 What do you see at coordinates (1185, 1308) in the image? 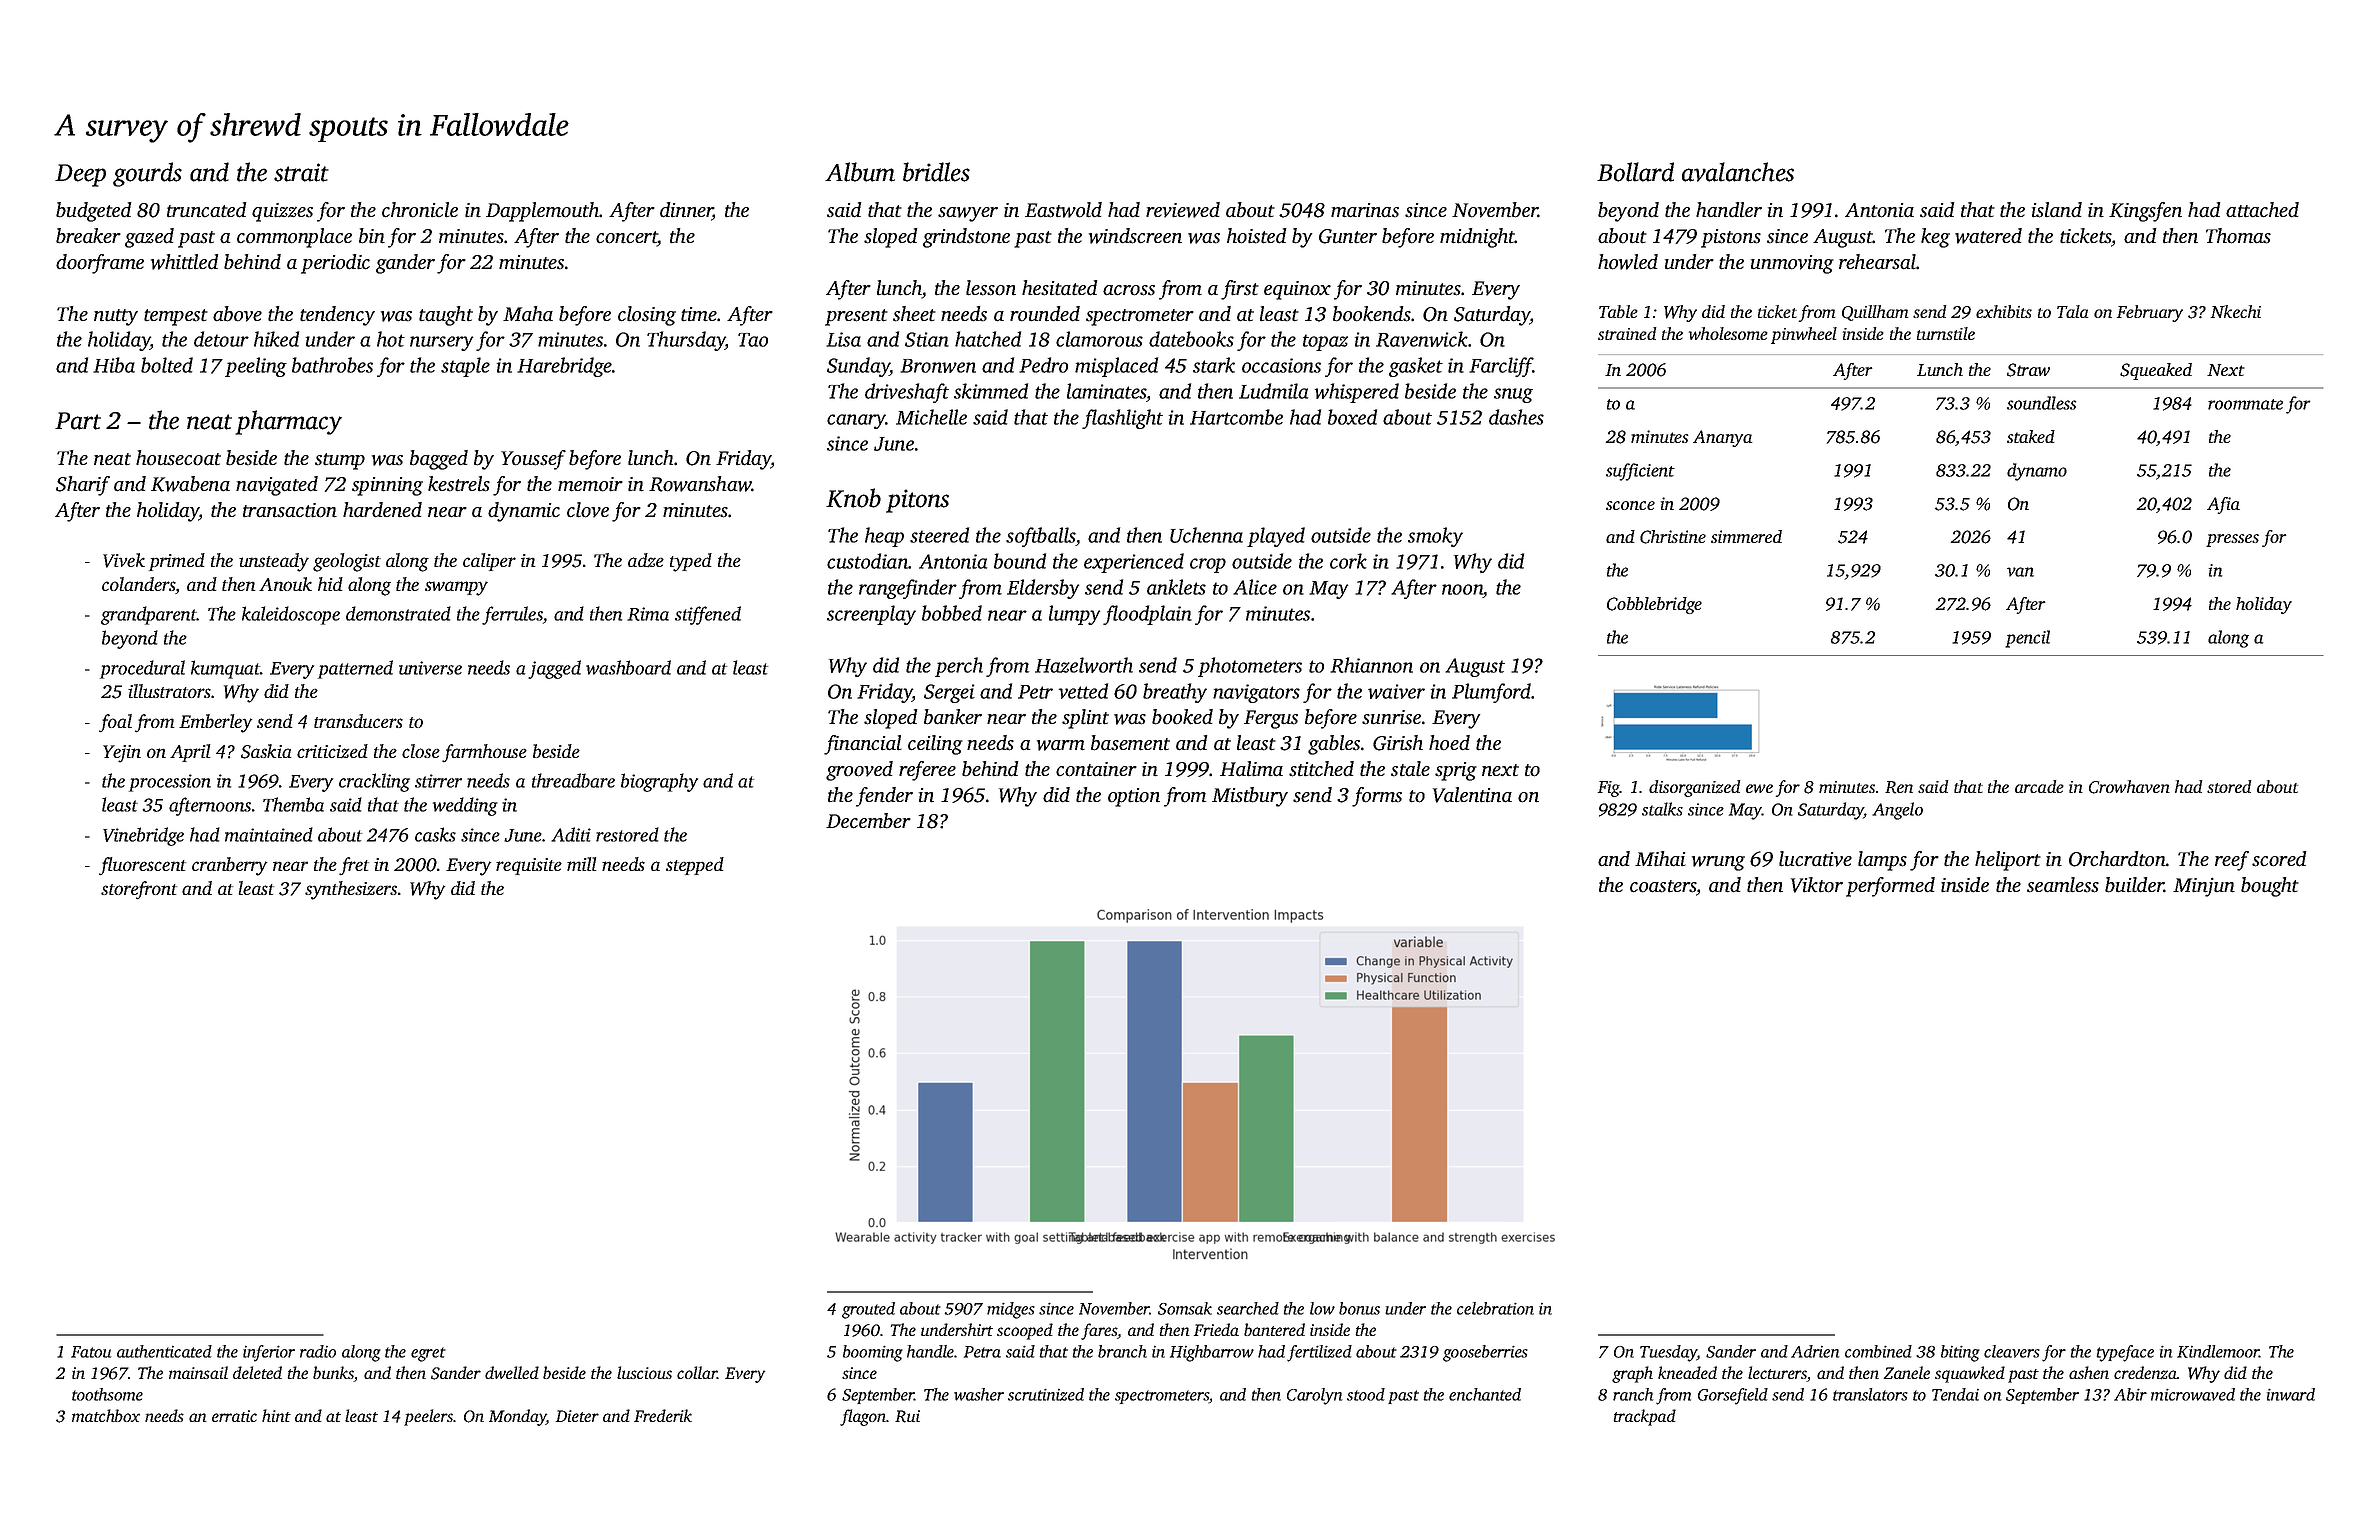
I see `Somsak` at bounding box center [1185, 1308].
